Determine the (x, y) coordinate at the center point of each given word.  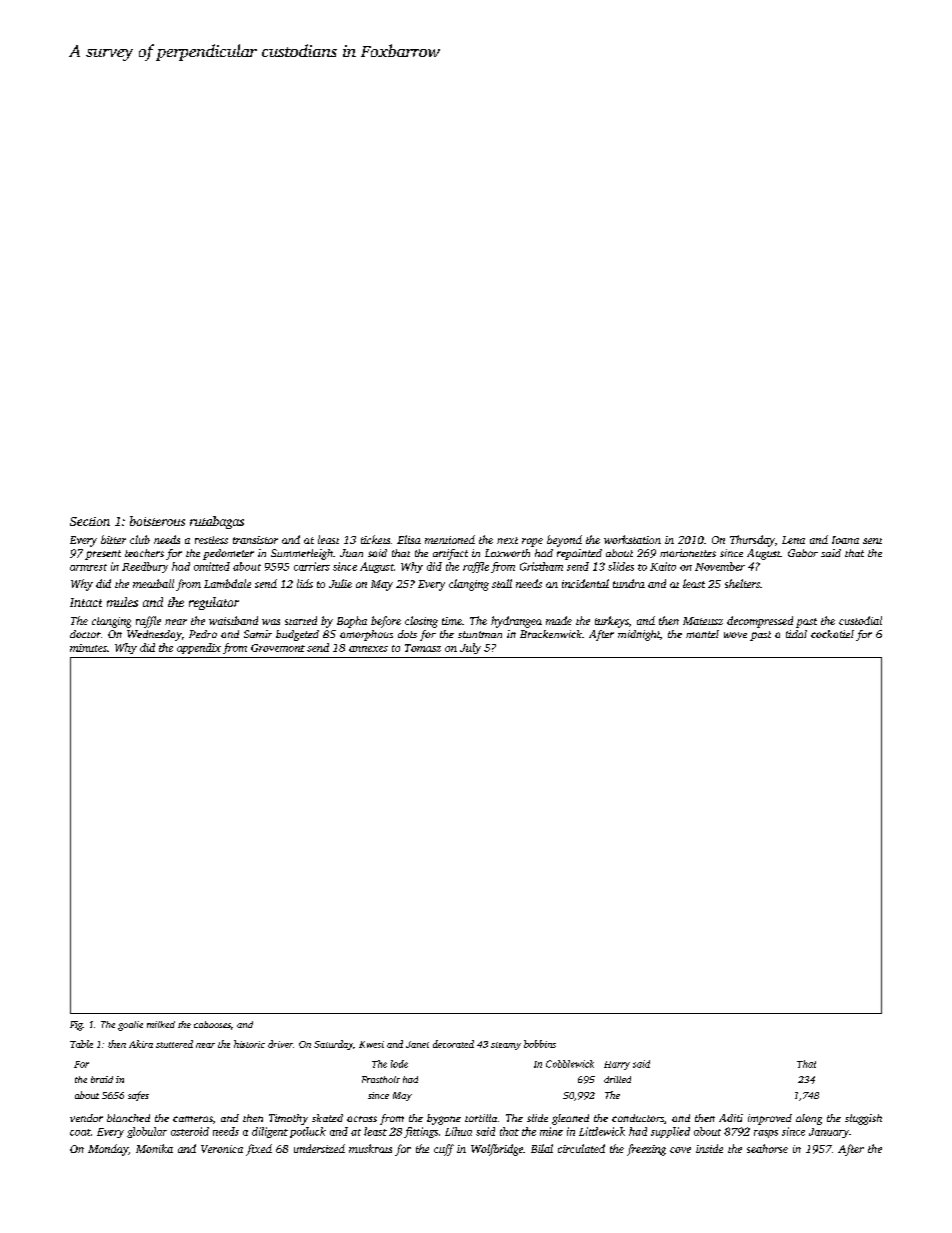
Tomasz (423, 648)
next (507, 540)
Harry (617, 1065)
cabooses (212, 1024)
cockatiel (832, 634)
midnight (639, 635)
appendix (199, 648)
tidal (796, 634)
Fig (76, 1026)
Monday (108, 1150)
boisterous (157, 521)
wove (735, 635)
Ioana (845, 540)
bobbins (540, 1044)
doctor (85, 634)
